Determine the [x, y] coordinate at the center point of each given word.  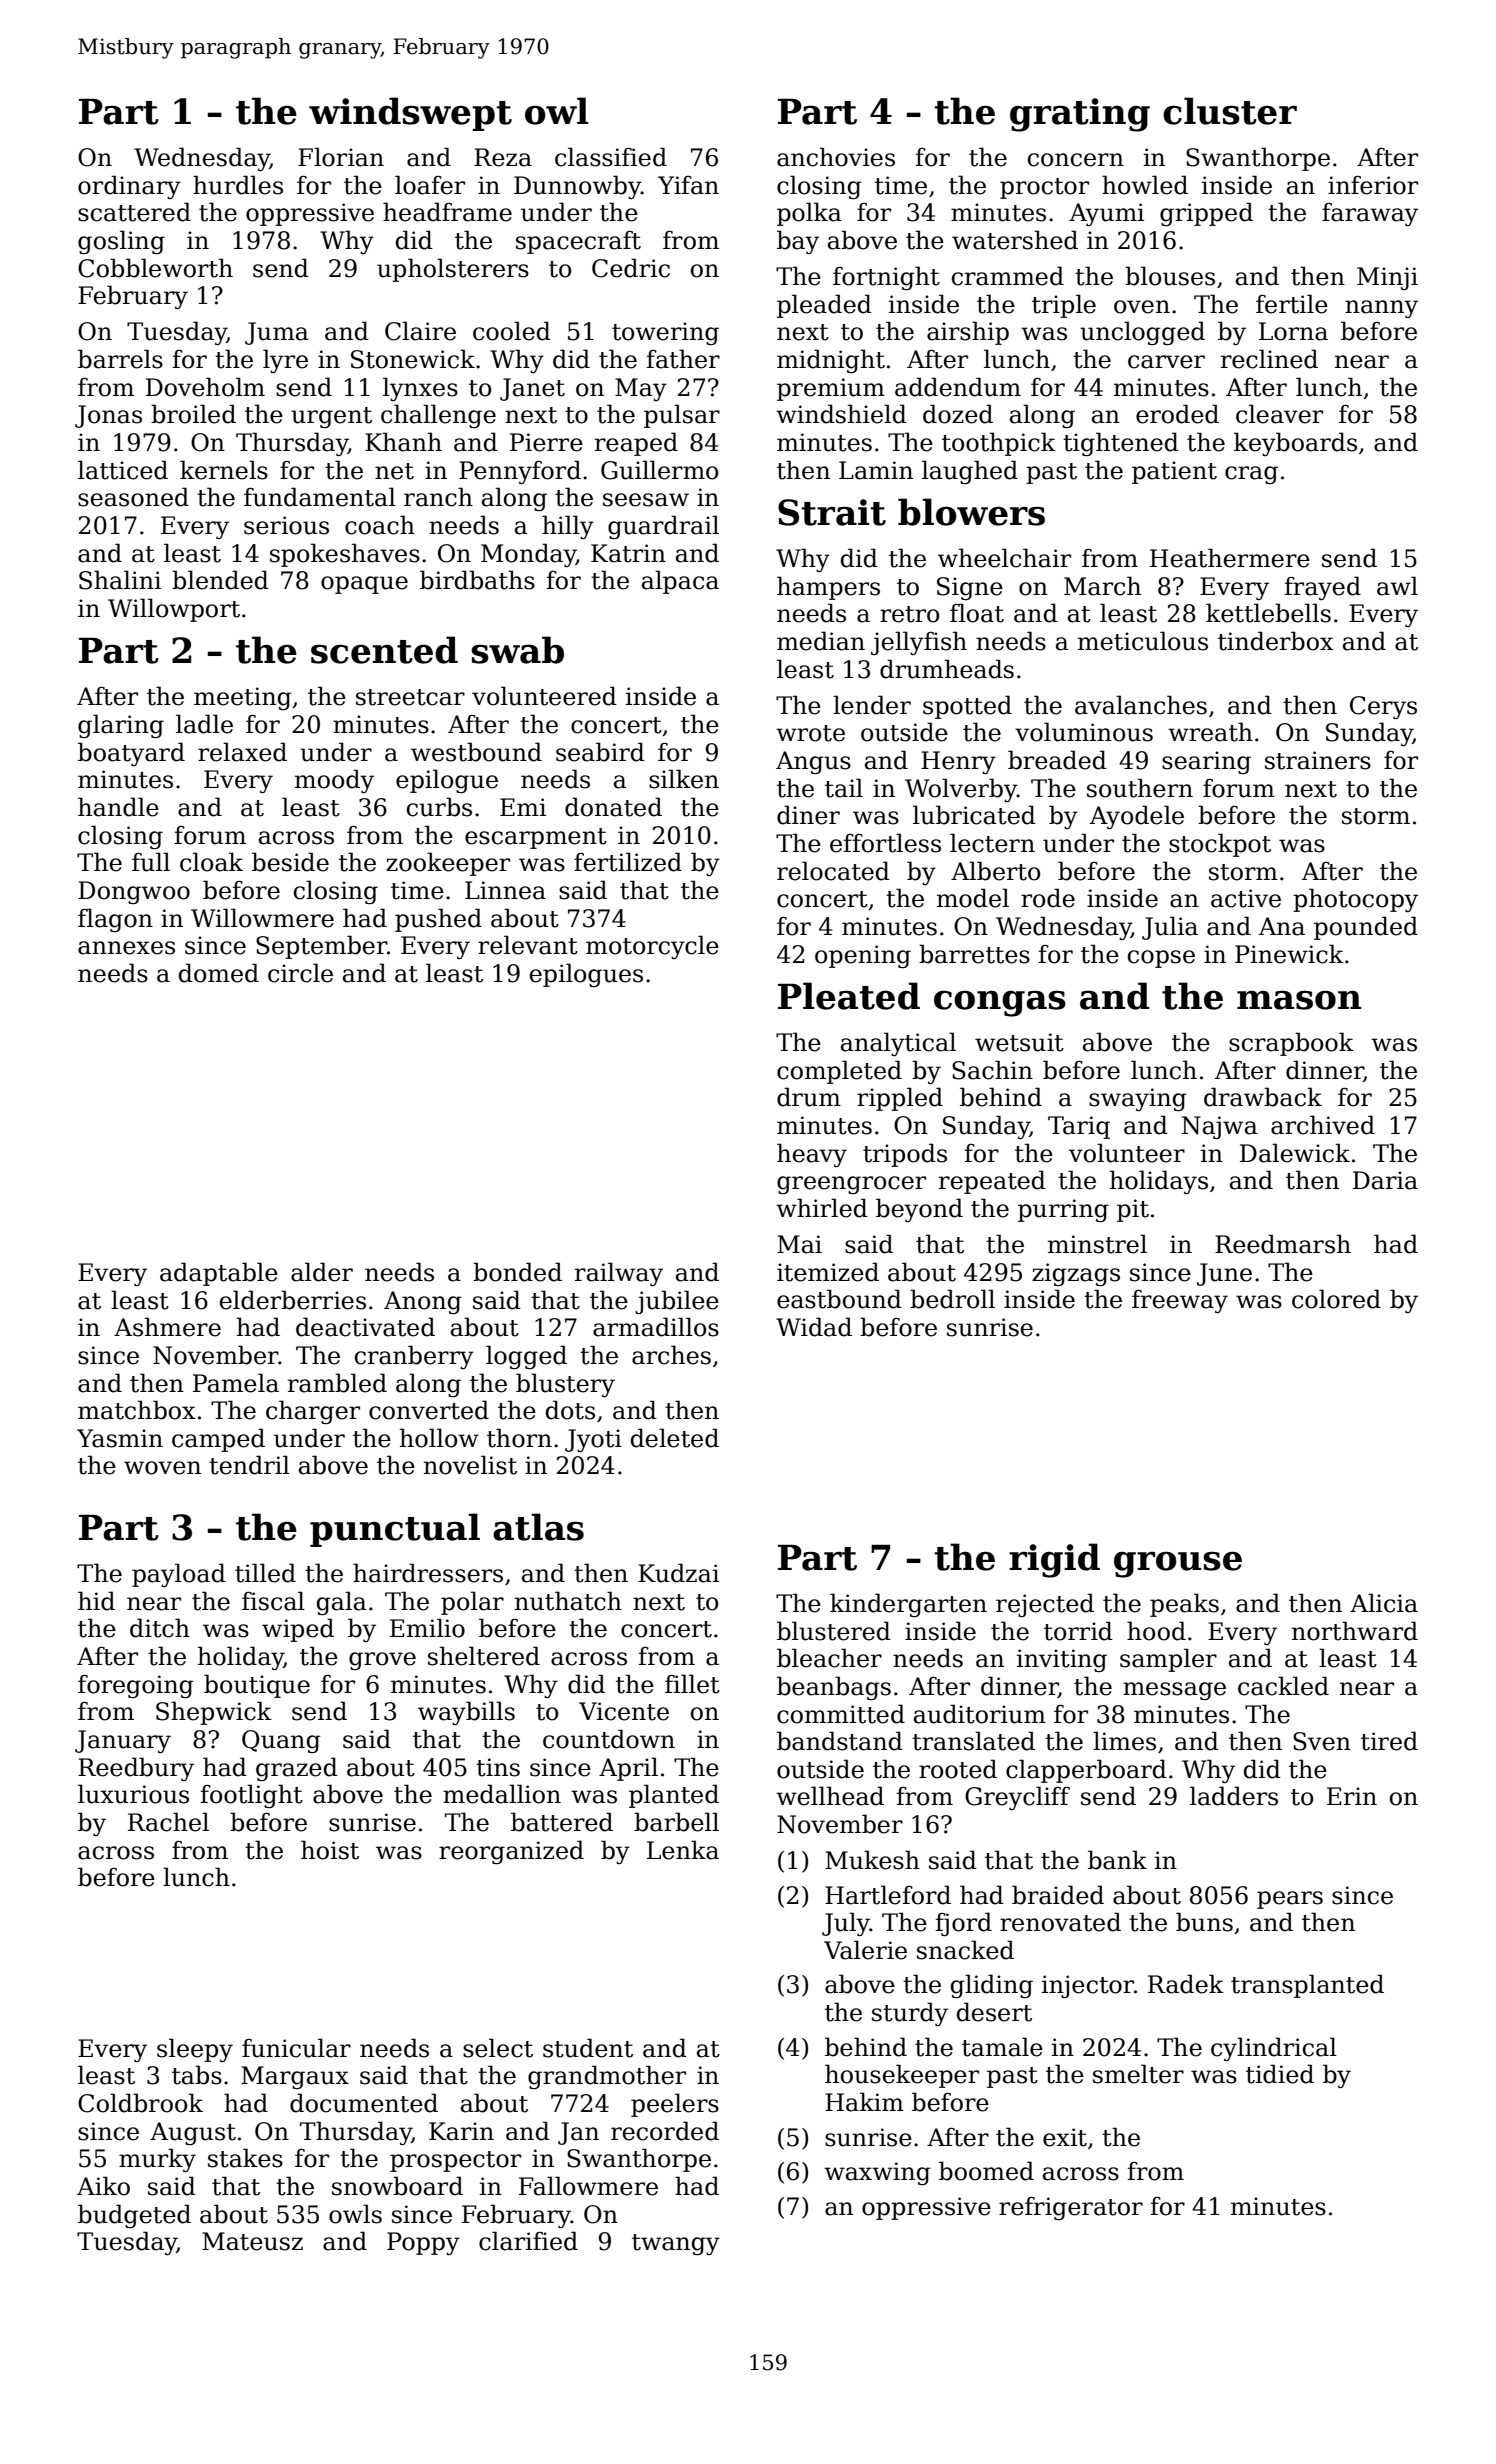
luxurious [133, 1794]
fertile [1292, 304]
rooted [958, 1769]
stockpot [1220, 845]
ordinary [129, 187]
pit [1133, 1210]
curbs [439, 807]
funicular [296, 2048]
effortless [885, 843]
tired [1389, 1741]
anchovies [836, 157]
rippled [900, 1099]
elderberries [293, 1300]
